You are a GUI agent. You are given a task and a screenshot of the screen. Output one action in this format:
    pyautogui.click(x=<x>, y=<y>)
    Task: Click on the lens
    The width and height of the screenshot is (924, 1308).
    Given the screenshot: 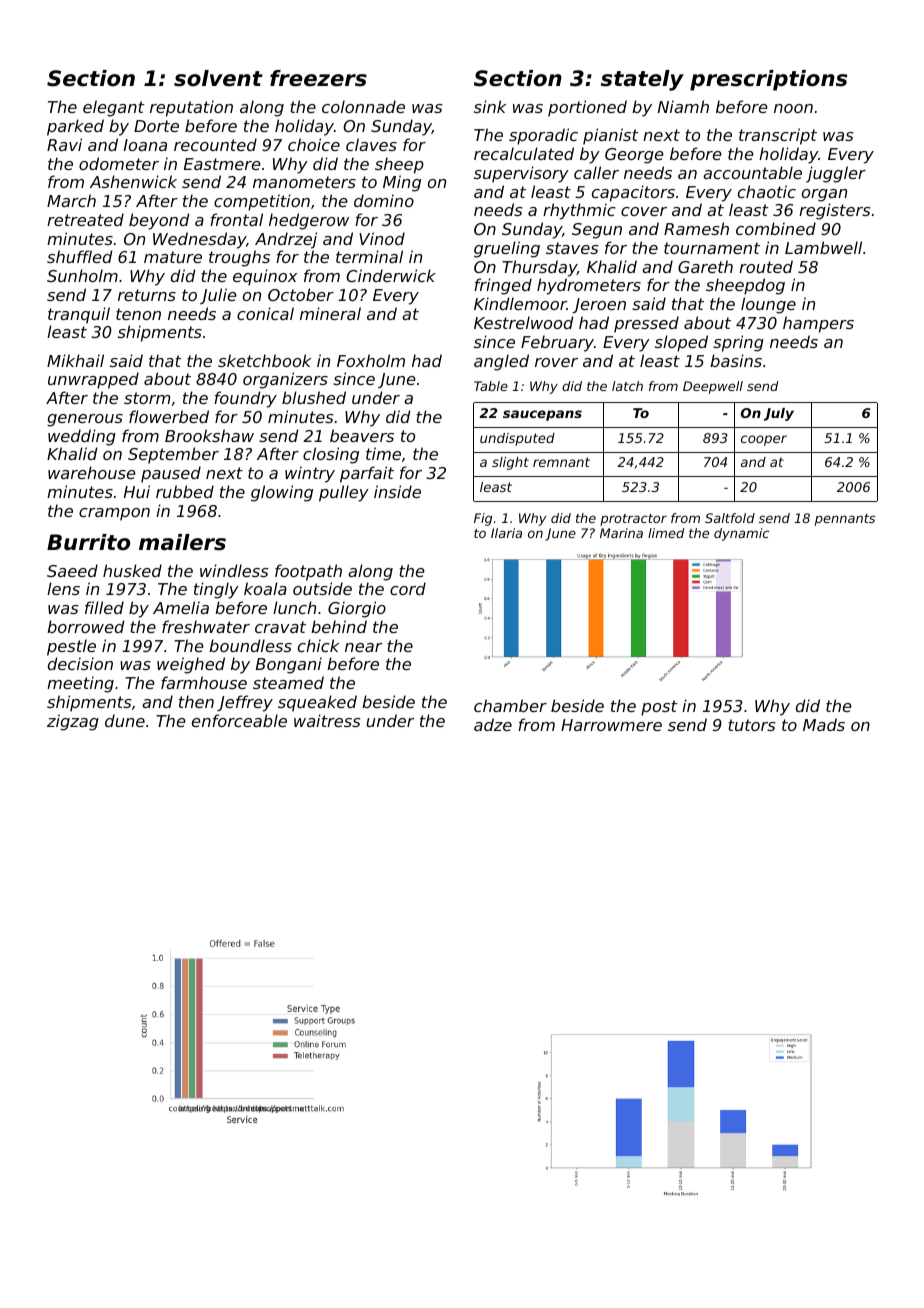 What is the action you would take?
    pyautogui.click(x=63, y=588)
